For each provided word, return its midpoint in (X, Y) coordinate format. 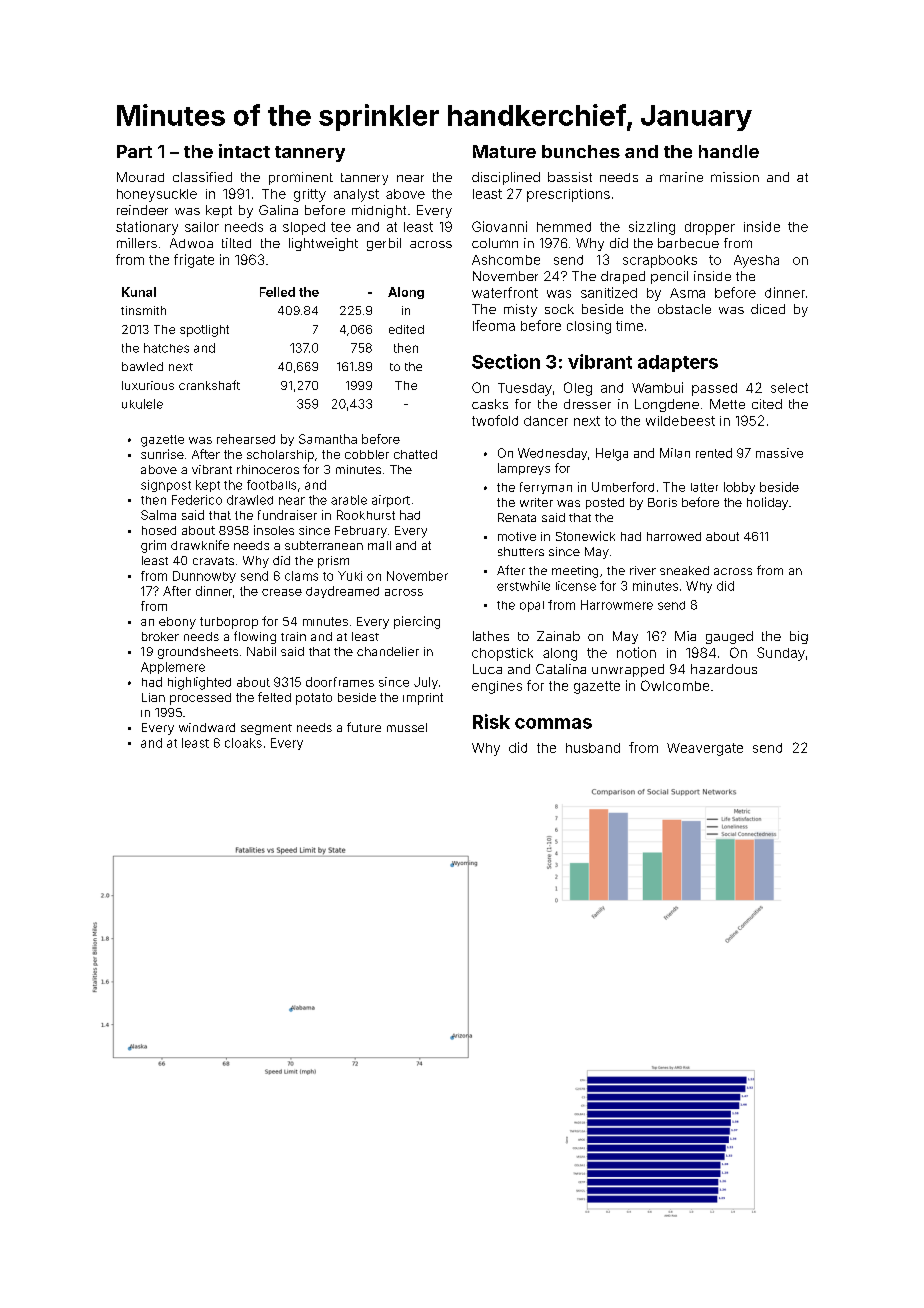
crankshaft (209, 385)
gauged (729, 637)
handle (729, 151)
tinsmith (143, 310)
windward (207, 727)
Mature (504, 151)
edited (406, 329)
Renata (517, 517)
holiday (767, 503)
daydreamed (342, 592)
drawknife (200, 545)
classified (202, 177)
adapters (678, 363)
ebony (177, 623)
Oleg (578, 389)
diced (768, 309)
